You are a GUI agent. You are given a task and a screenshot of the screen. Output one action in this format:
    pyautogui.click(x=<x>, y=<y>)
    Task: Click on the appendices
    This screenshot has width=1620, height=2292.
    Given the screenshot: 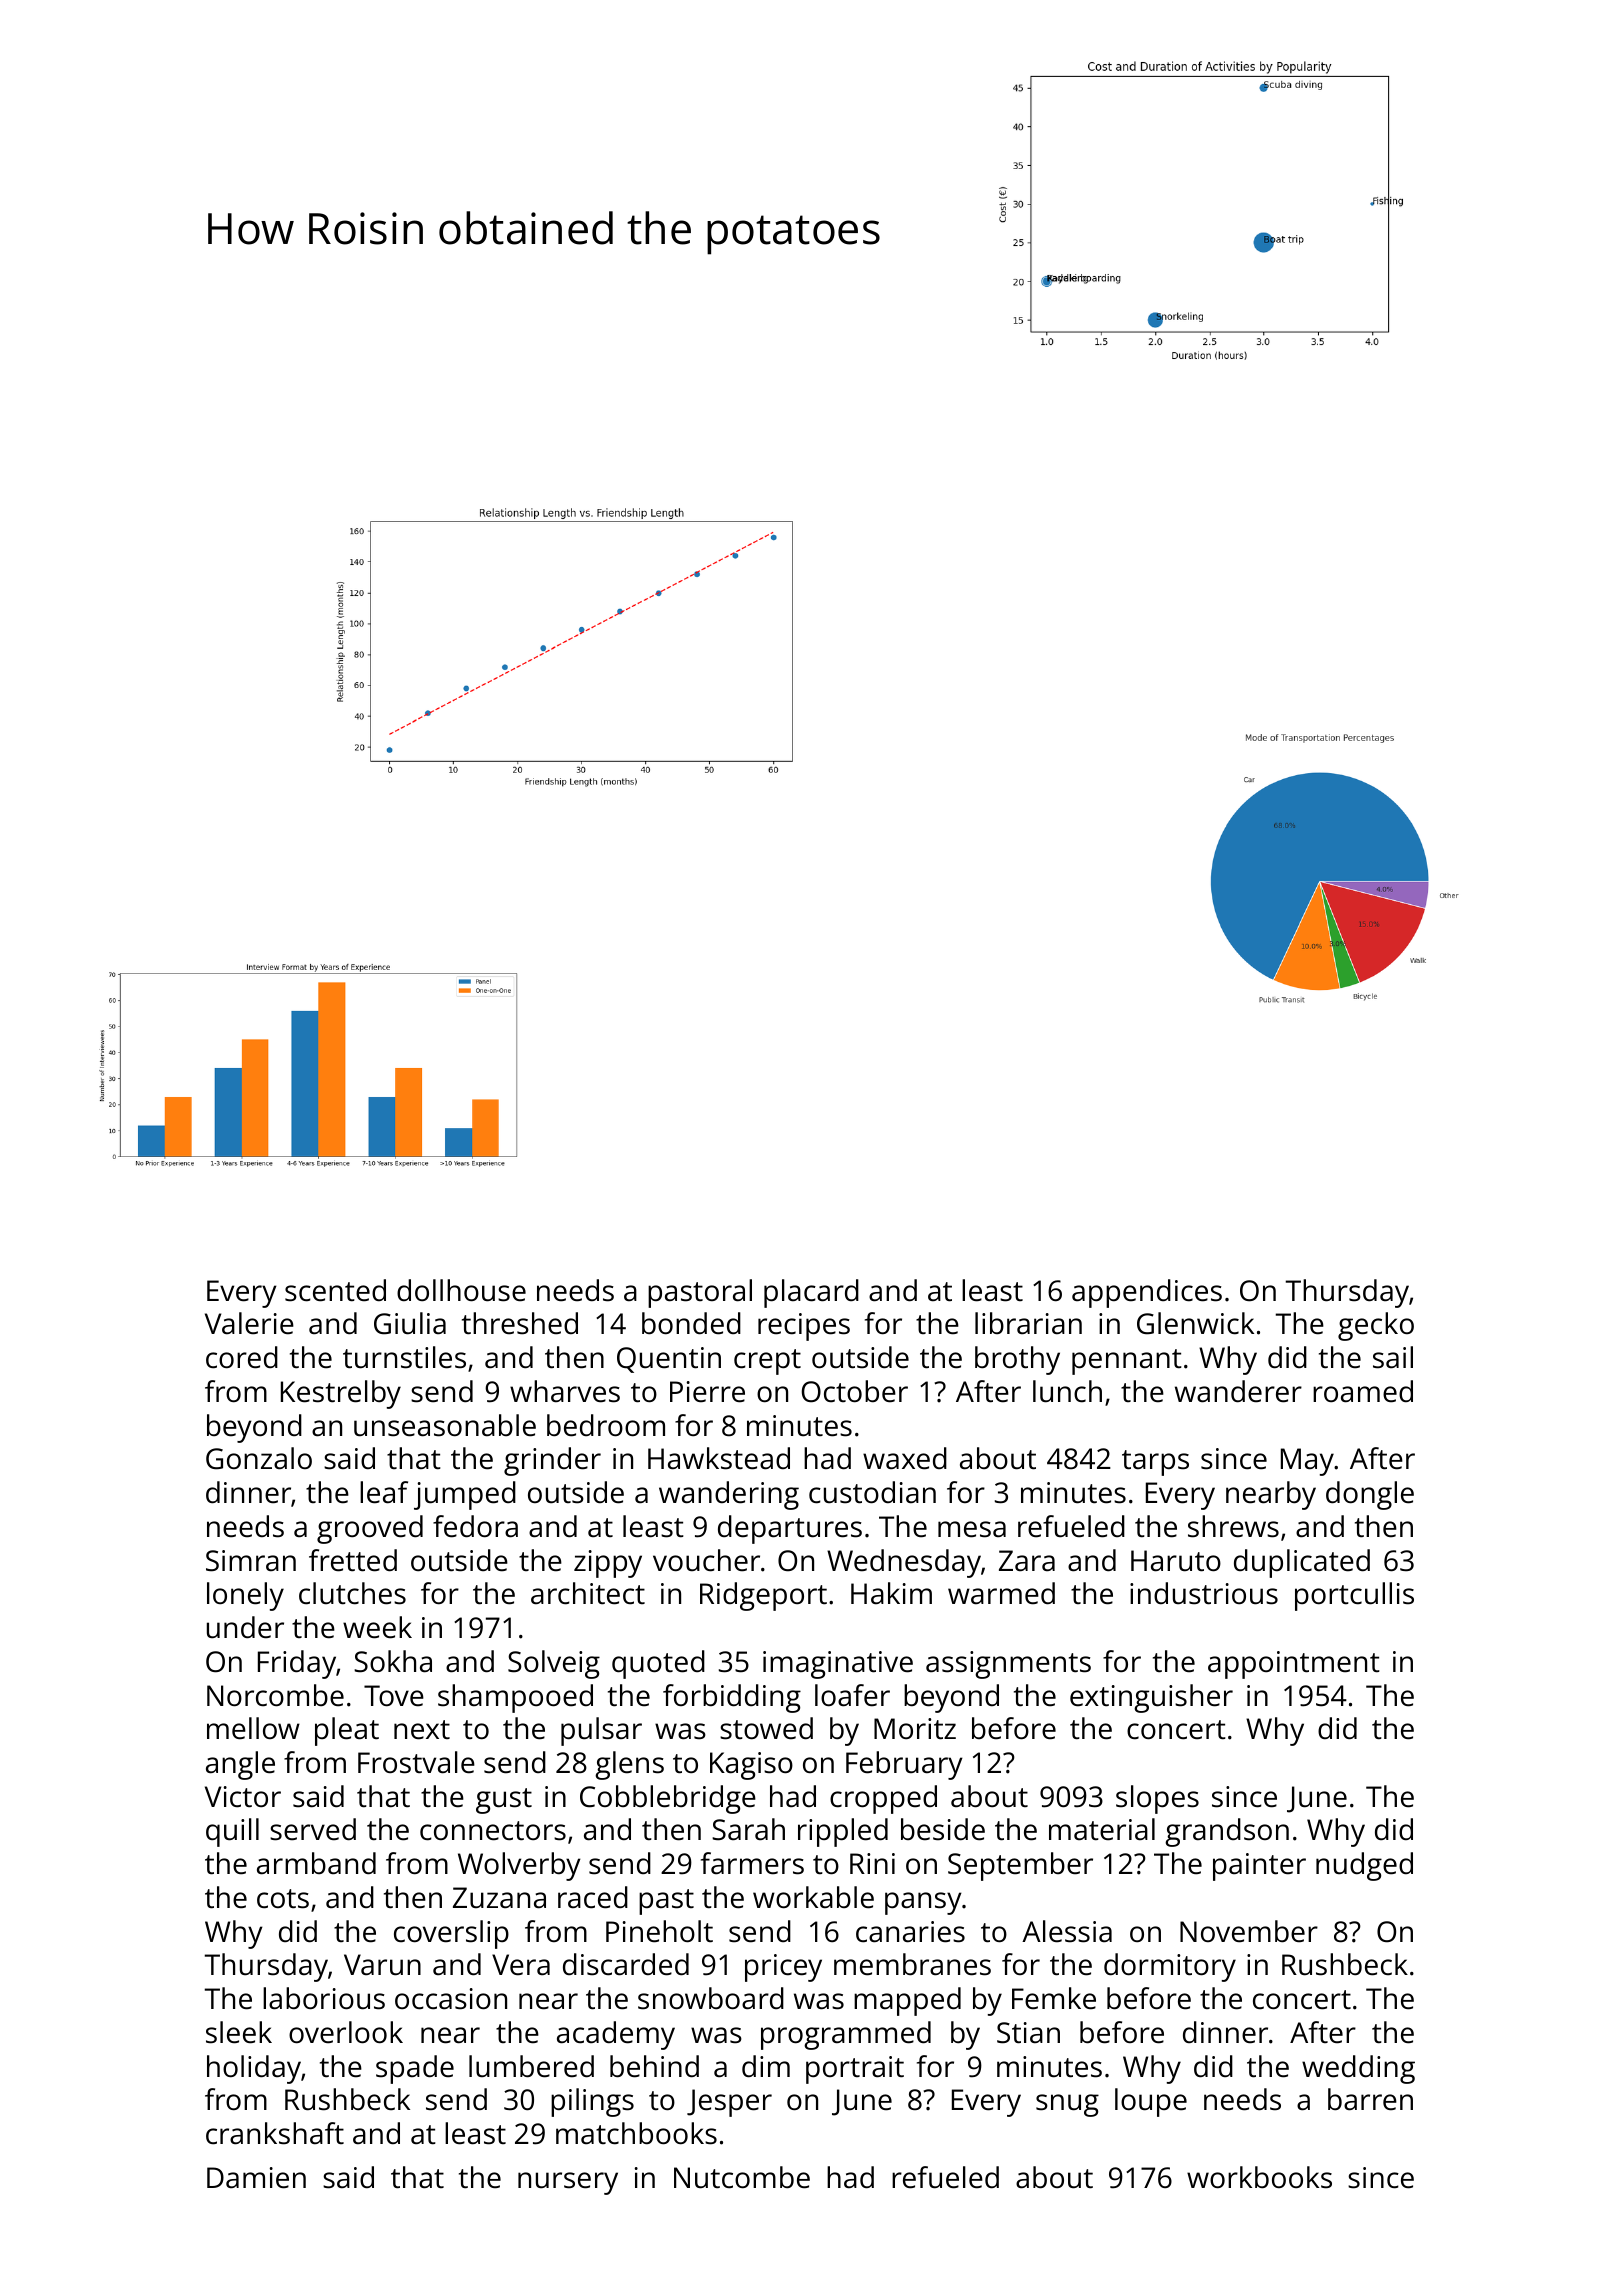 What is the action you would take?
    pyautogui.click(x=1147, y=1293)
